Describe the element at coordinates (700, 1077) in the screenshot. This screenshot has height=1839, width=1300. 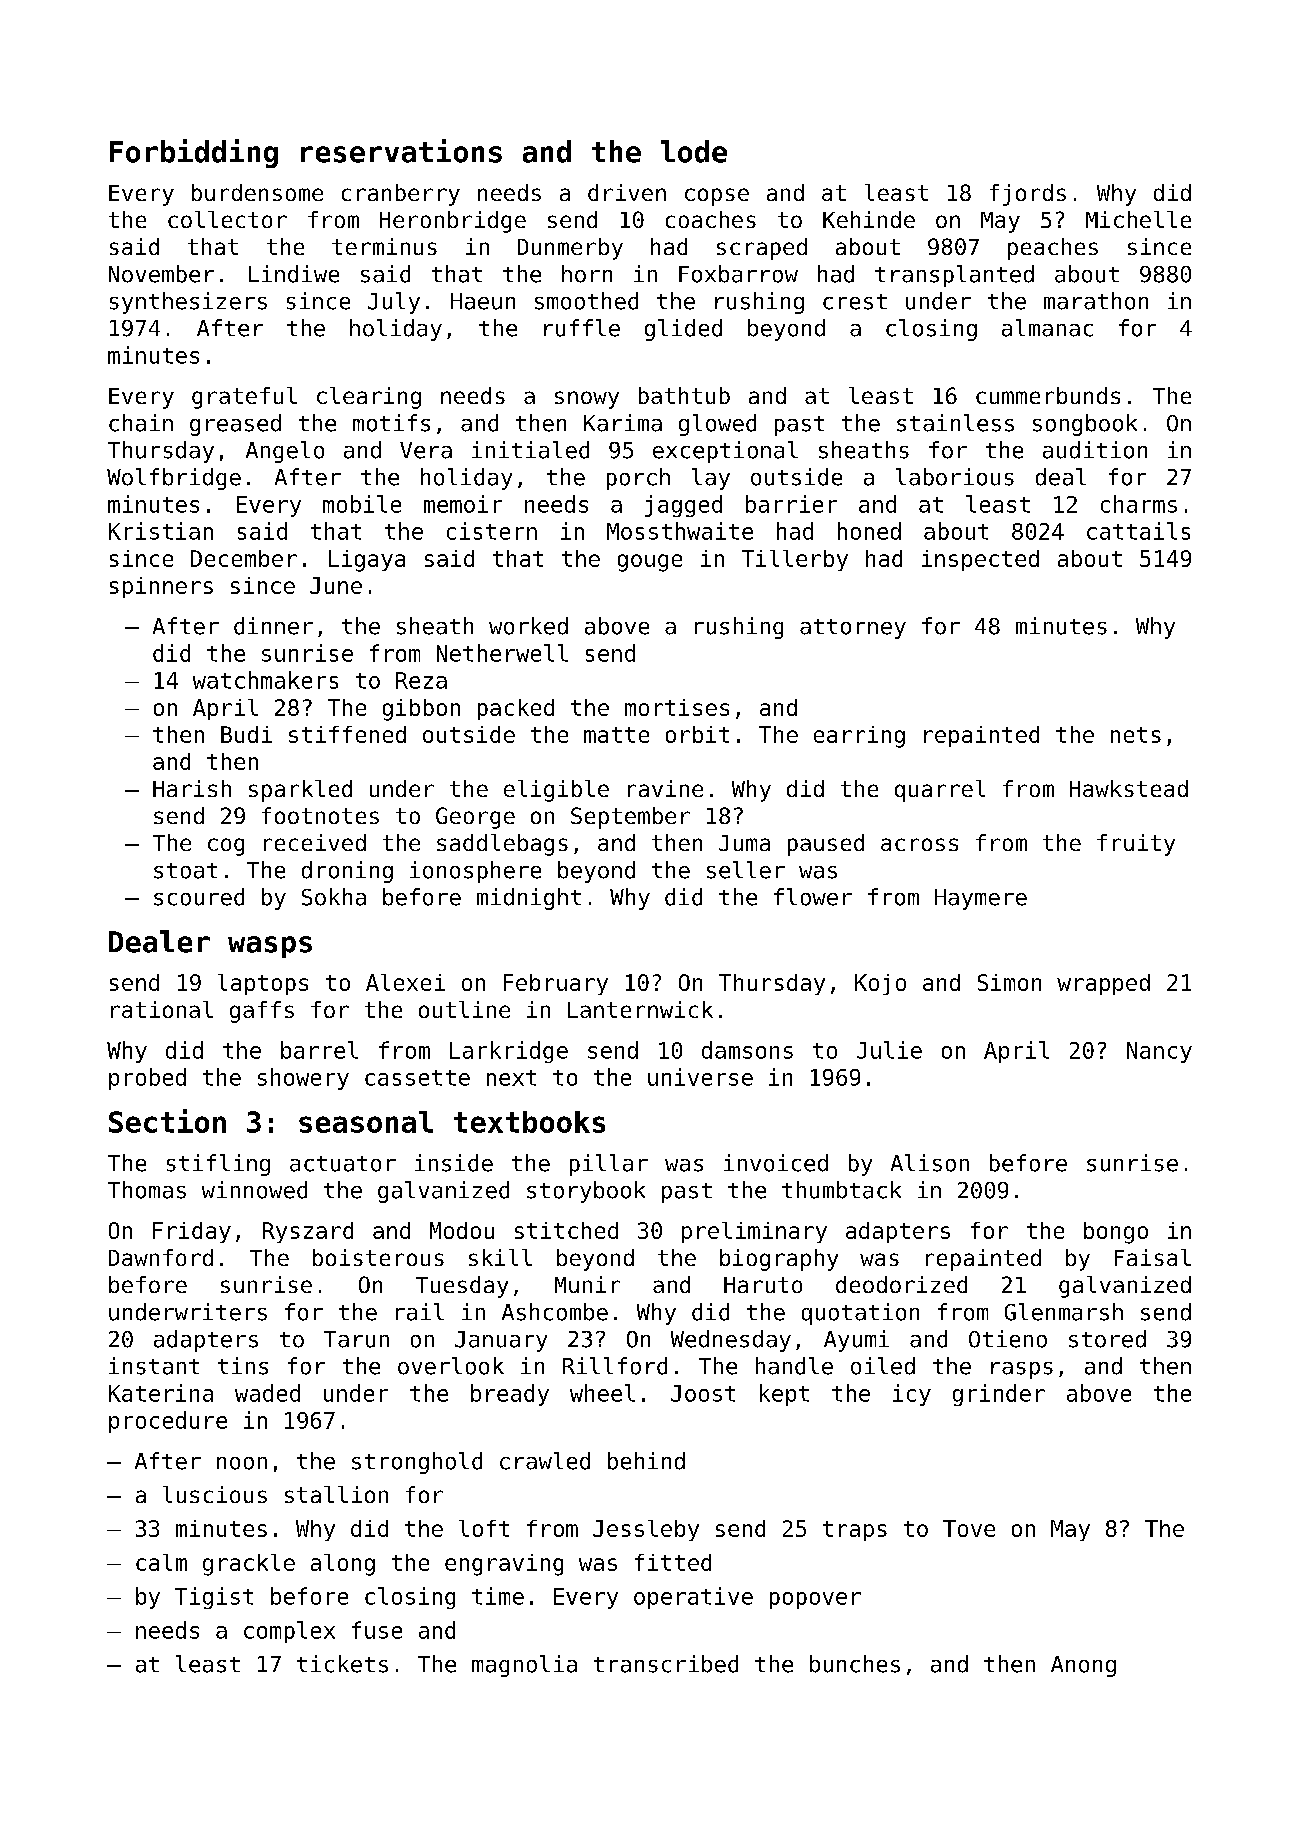
I see `universe` at that location.
